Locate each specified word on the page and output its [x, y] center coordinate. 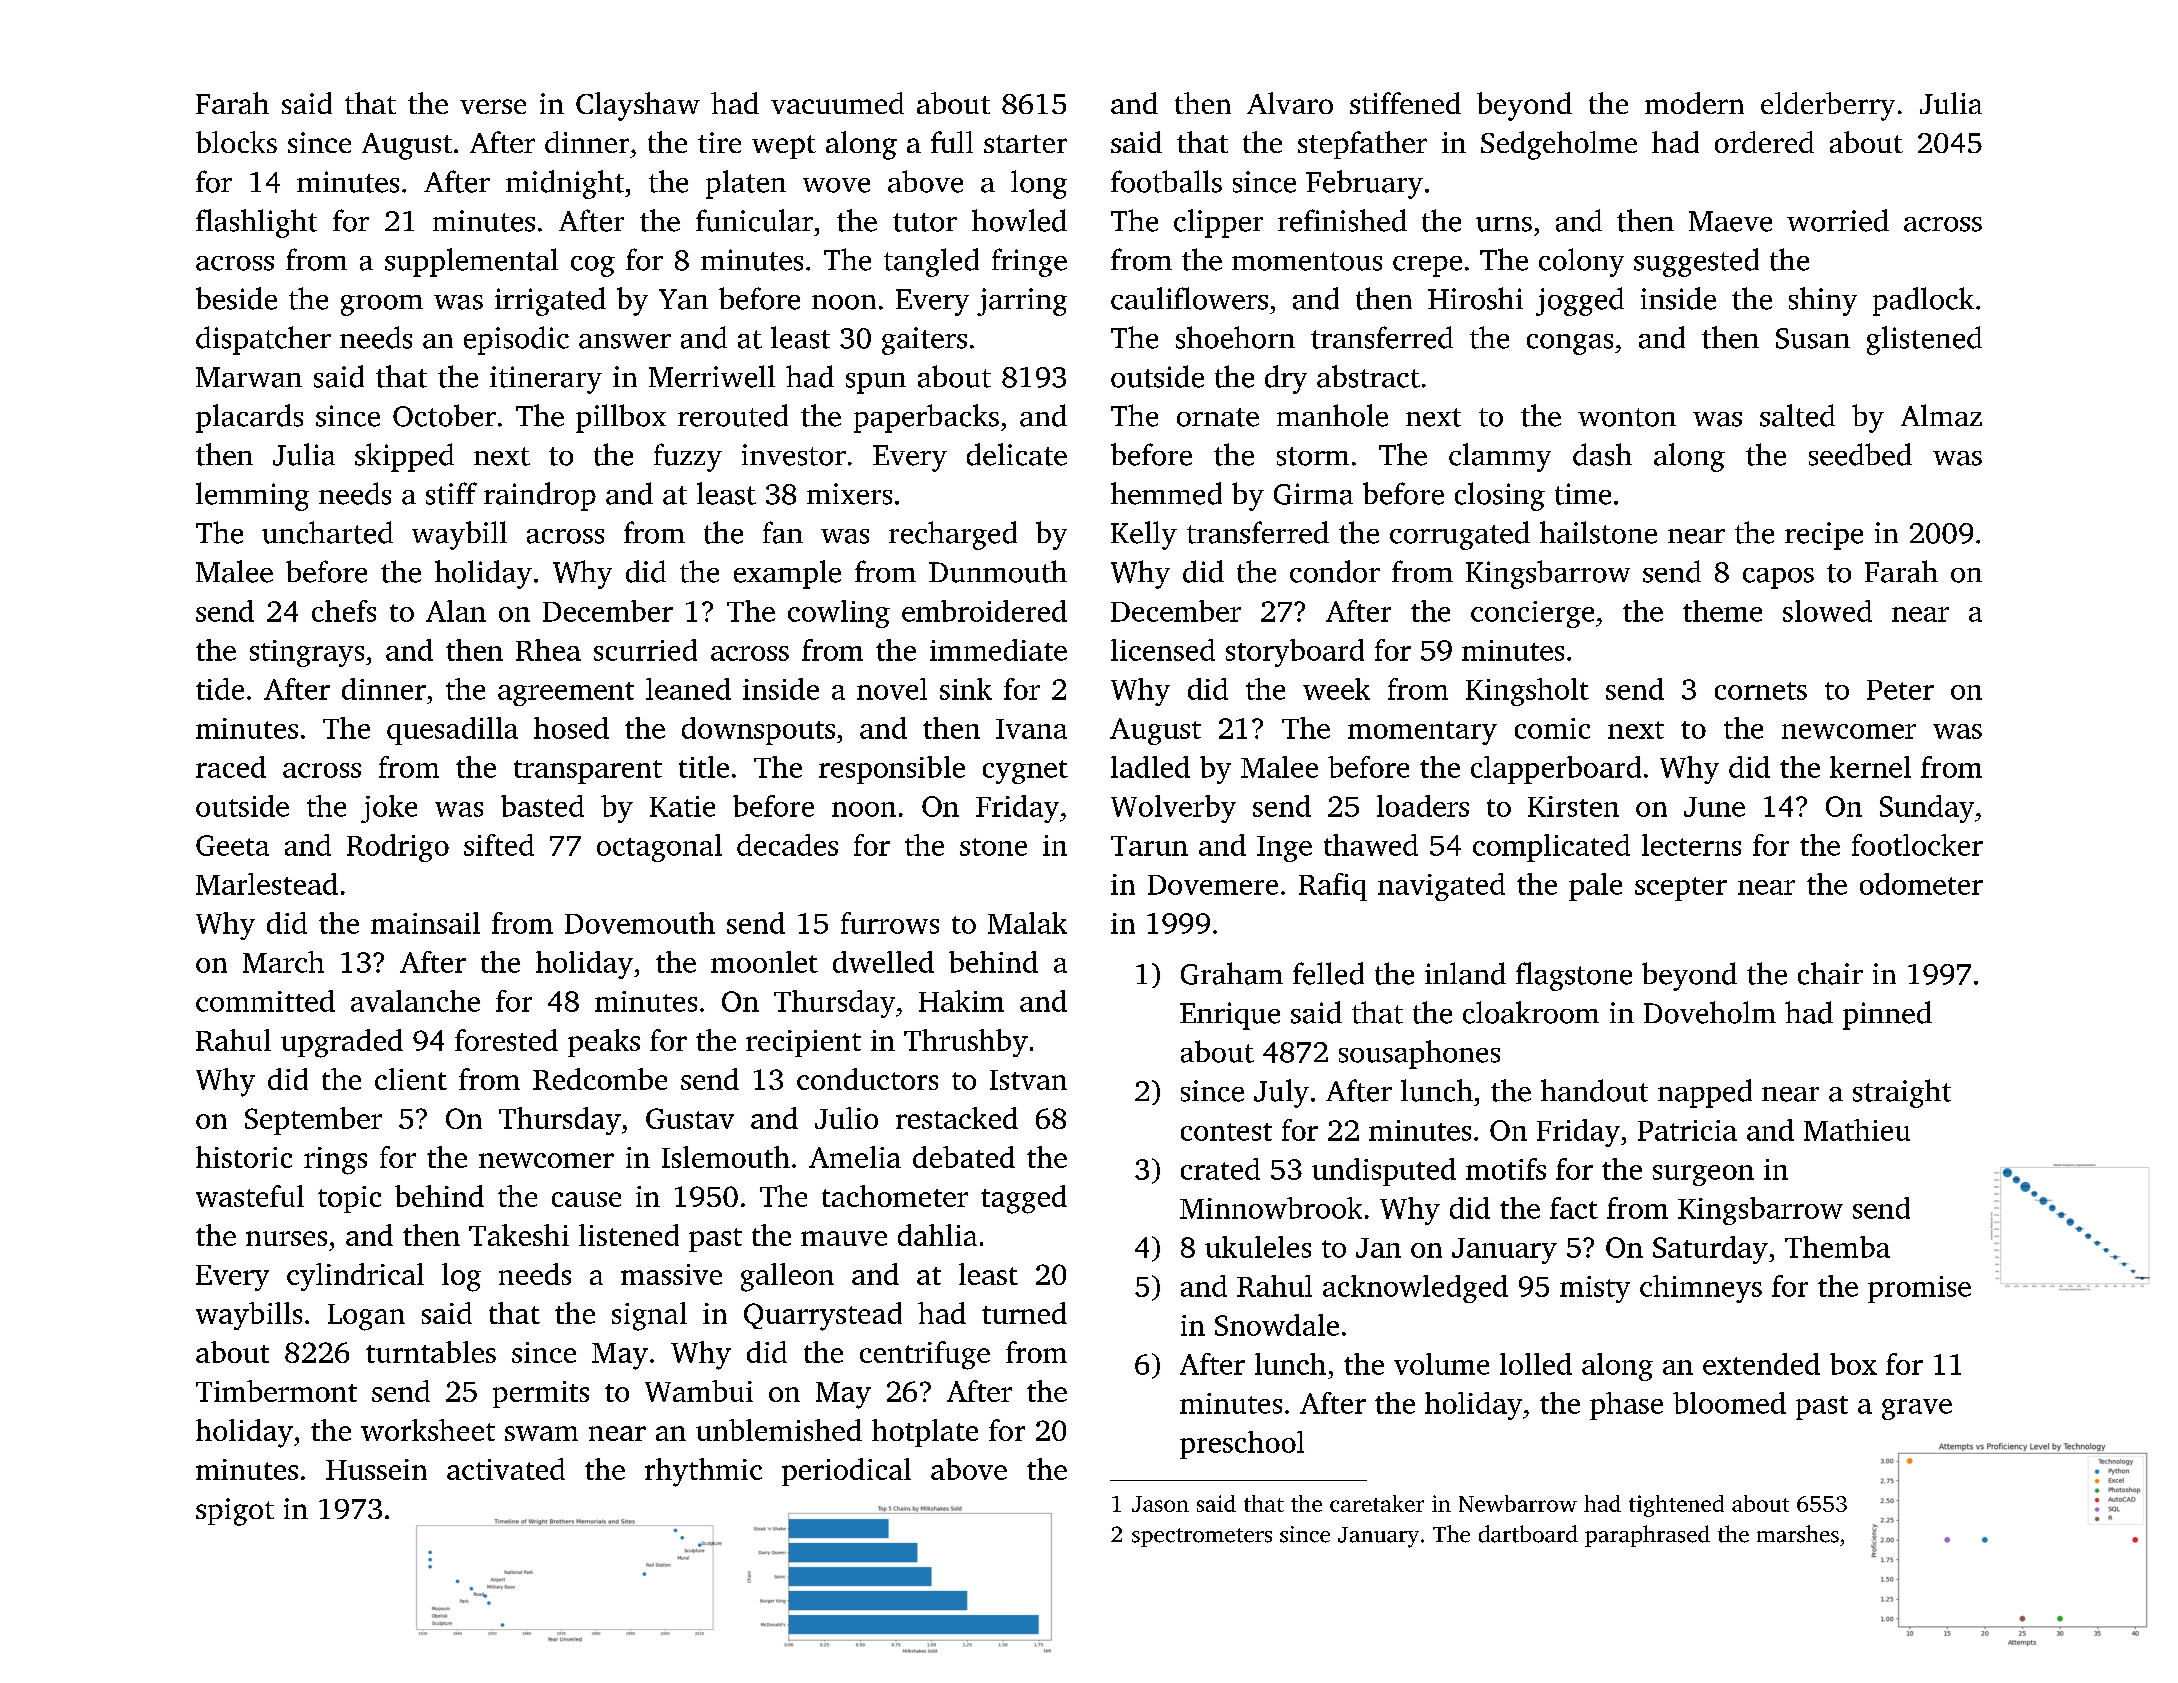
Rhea [548, 650]
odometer [1921, 884]
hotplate [925, 1433]
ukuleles [1258, 1247]
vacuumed [837, 103]
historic [244, 1157]
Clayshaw [638, 106]
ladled [1150, 767]
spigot [235, 1512]
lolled [1536, 1364]
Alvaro [1290, 103]
